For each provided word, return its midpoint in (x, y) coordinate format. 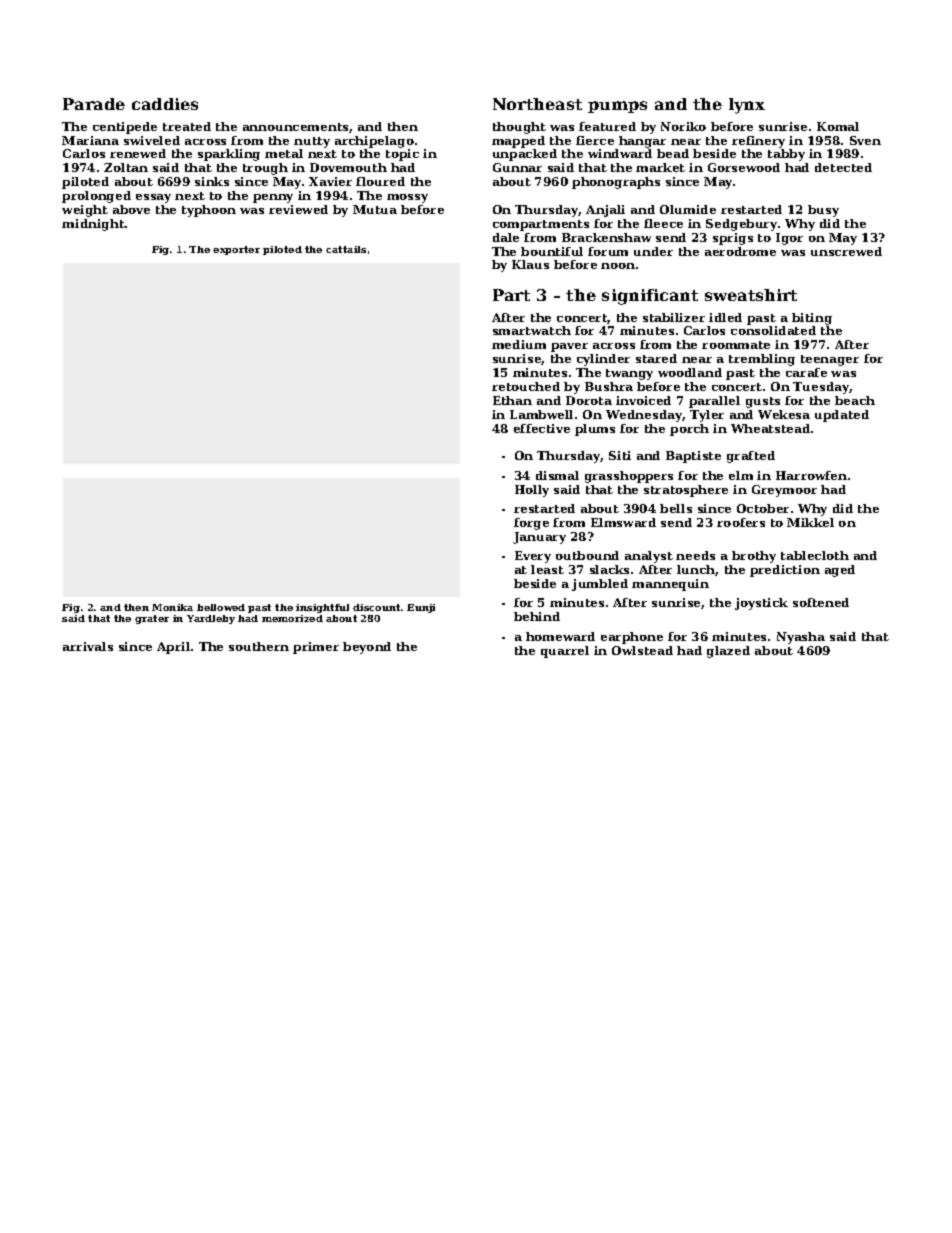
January (539, 538)
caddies (165, 104)
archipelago (374, 142)
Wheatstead (770, 428)
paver (569, 347)
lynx (747, 106)
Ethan (512, 400)
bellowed (221, 607)
